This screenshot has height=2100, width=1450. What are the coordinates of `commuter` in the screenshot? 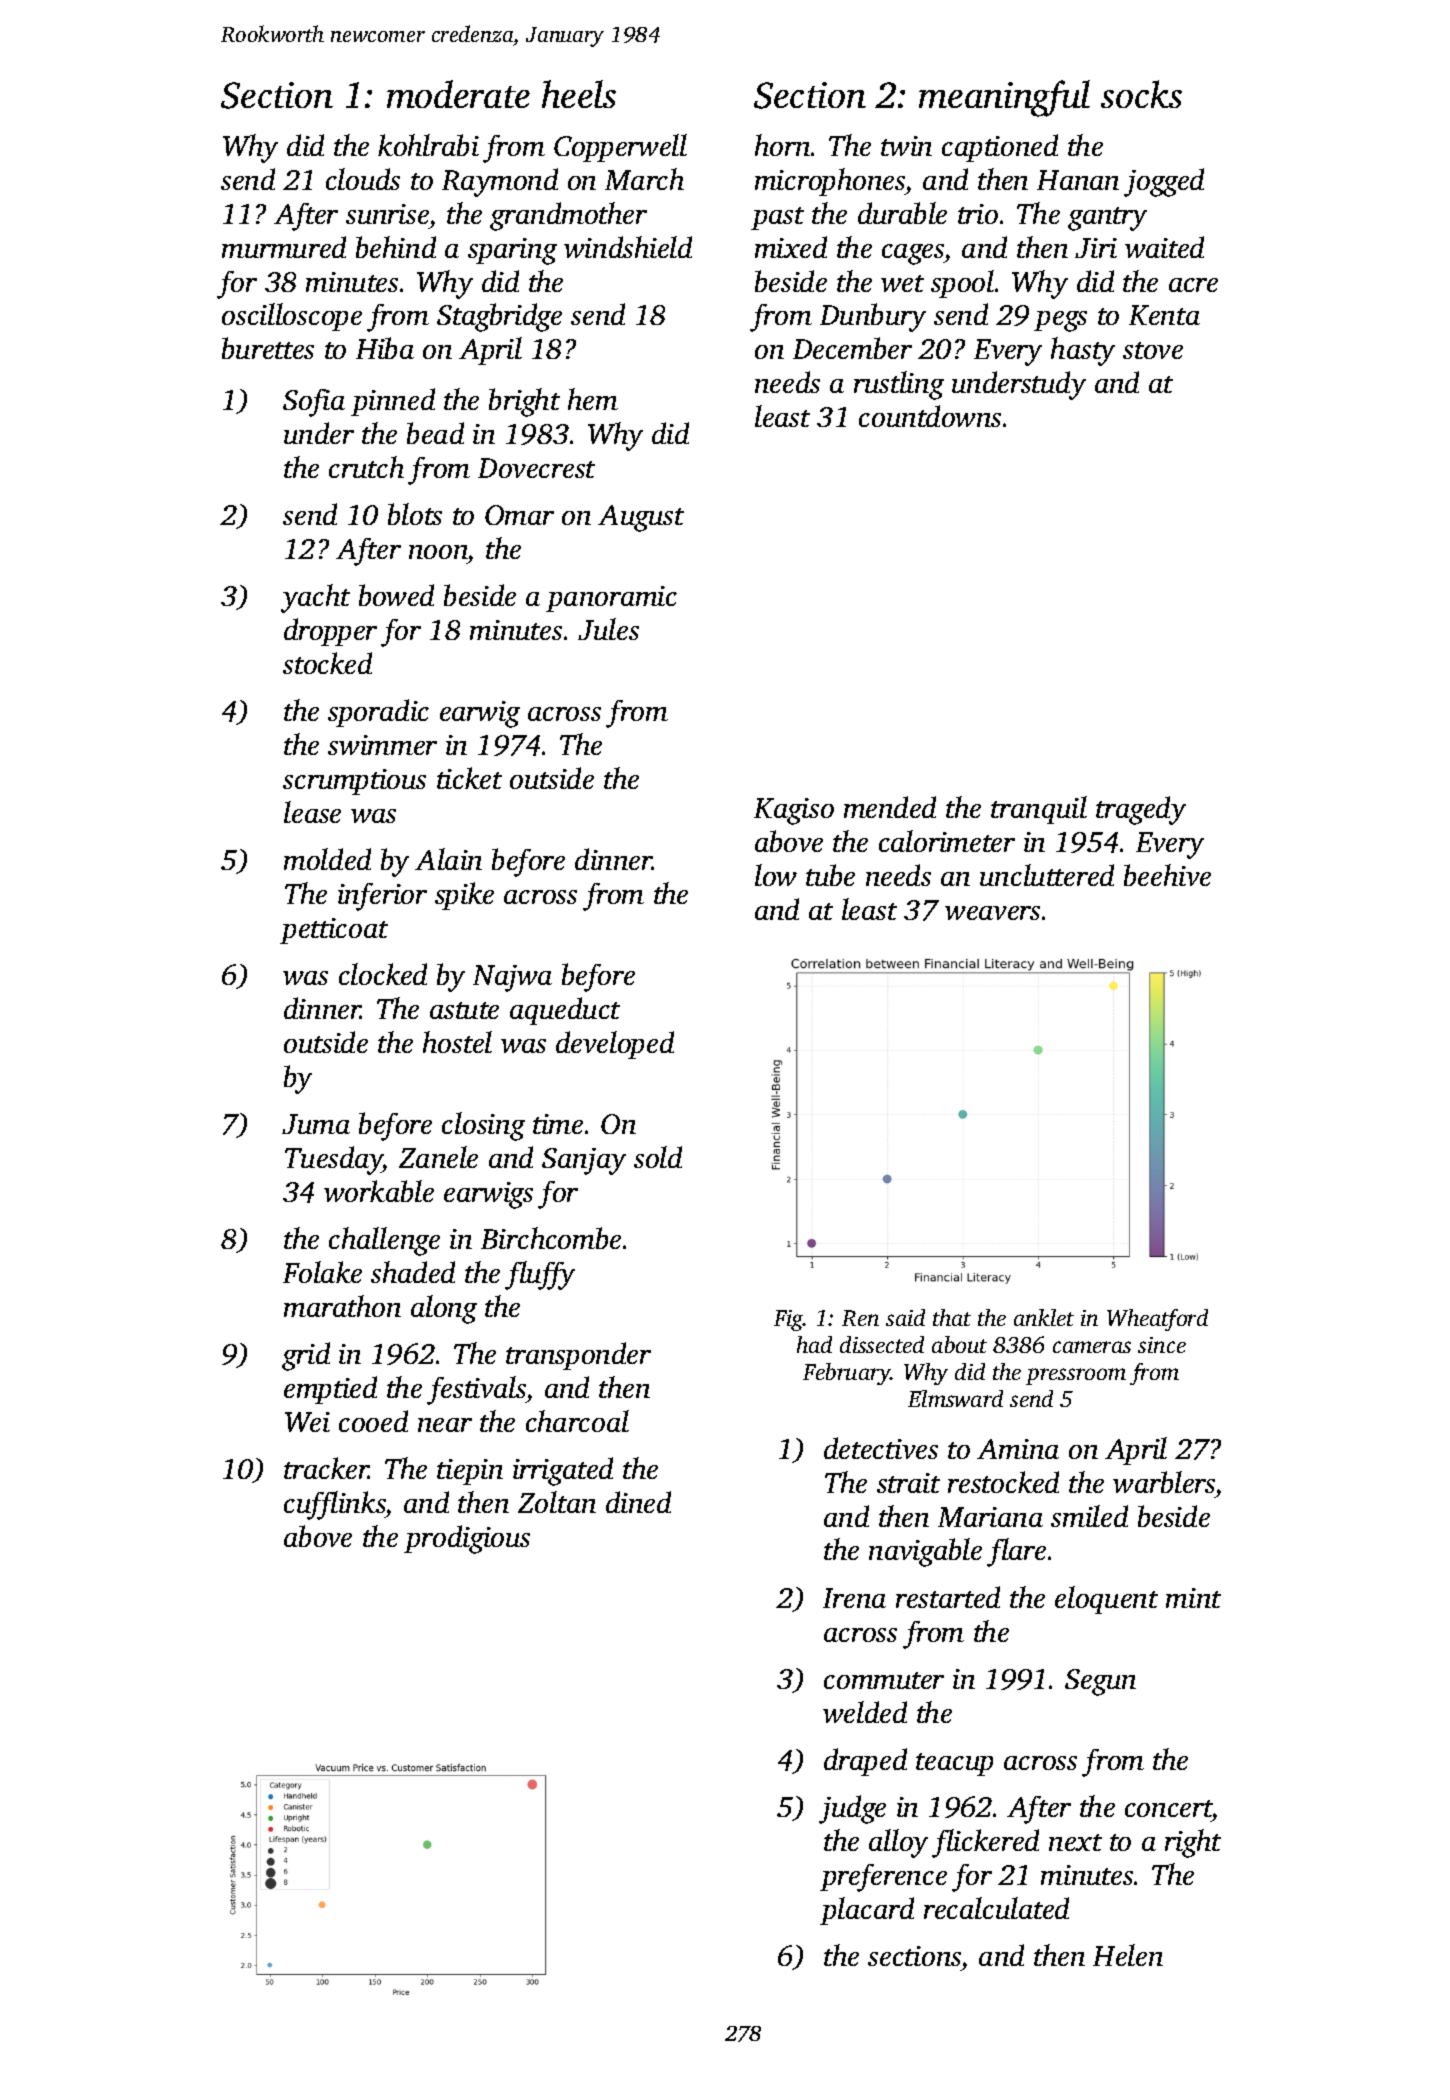 It's located at (884, 1680).
